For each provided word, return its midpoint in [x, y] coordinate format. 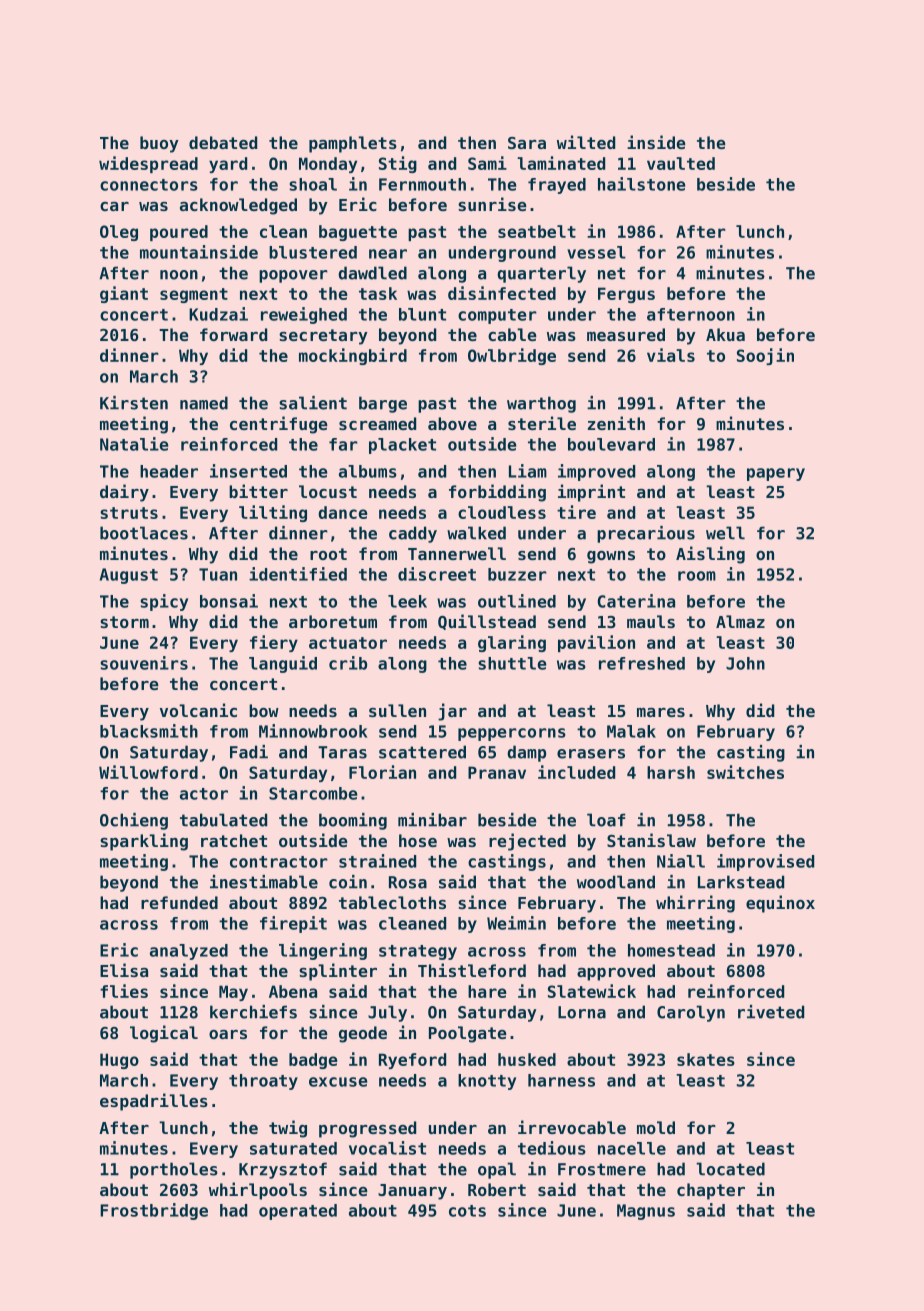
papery [776, 474]
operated [298, 1212]
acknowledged [238, 206]
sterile [542, 423]
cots [467, 1211]
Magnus [646, 1212]
